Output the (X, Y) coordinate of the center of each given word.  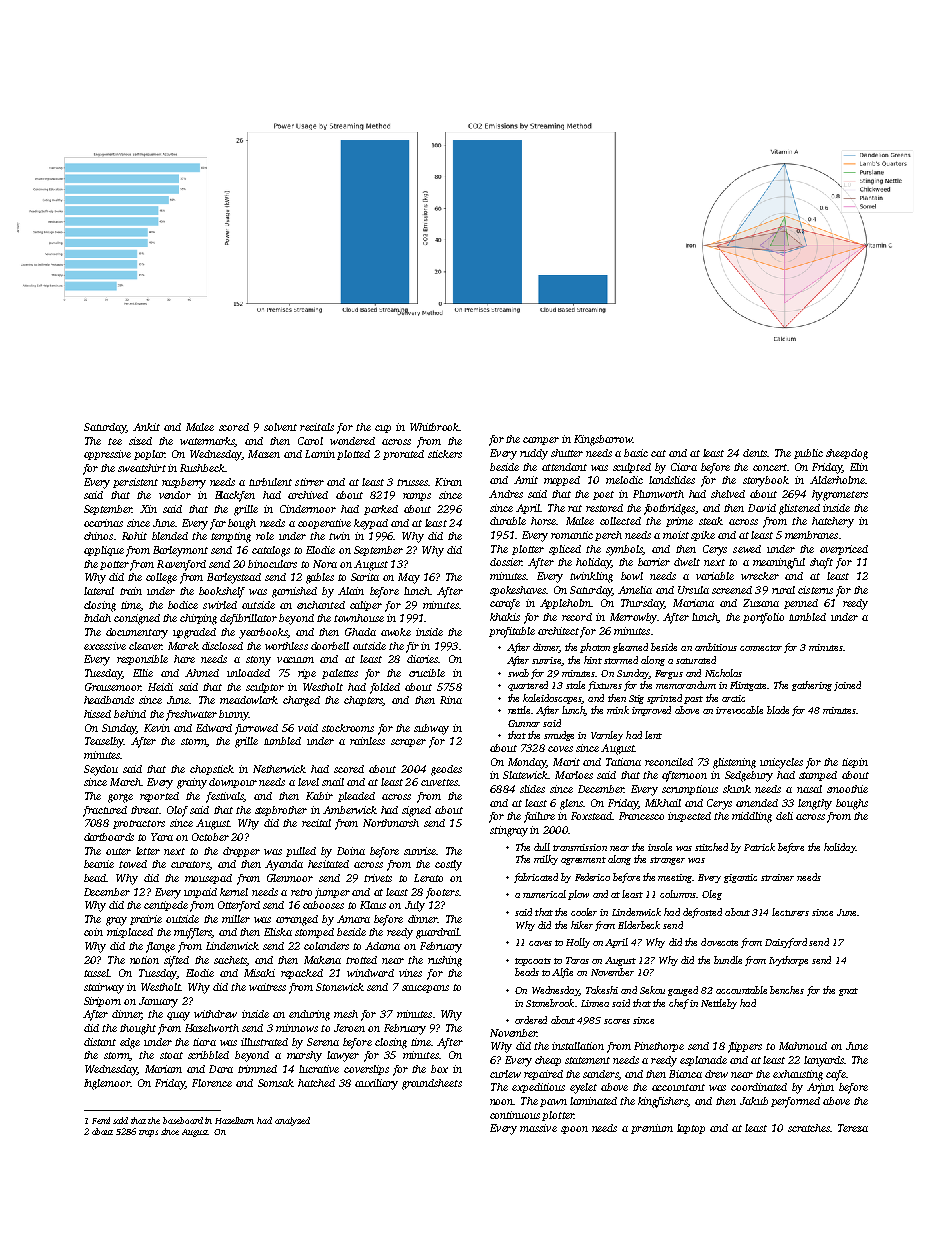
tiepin (855, 763)
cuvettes (439, 782)
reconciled (669, 762)
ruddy (534, 454)
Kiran (448, 482)
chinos (98, 536)
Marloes (574, 775)
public (808, 454)
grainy (192, 783)
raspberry (184, 483)
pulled (301, 852)
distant (100, 1042)
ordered (531, 1020)
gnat (848, 992)
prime (679, 522)
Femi (101, 1120)
